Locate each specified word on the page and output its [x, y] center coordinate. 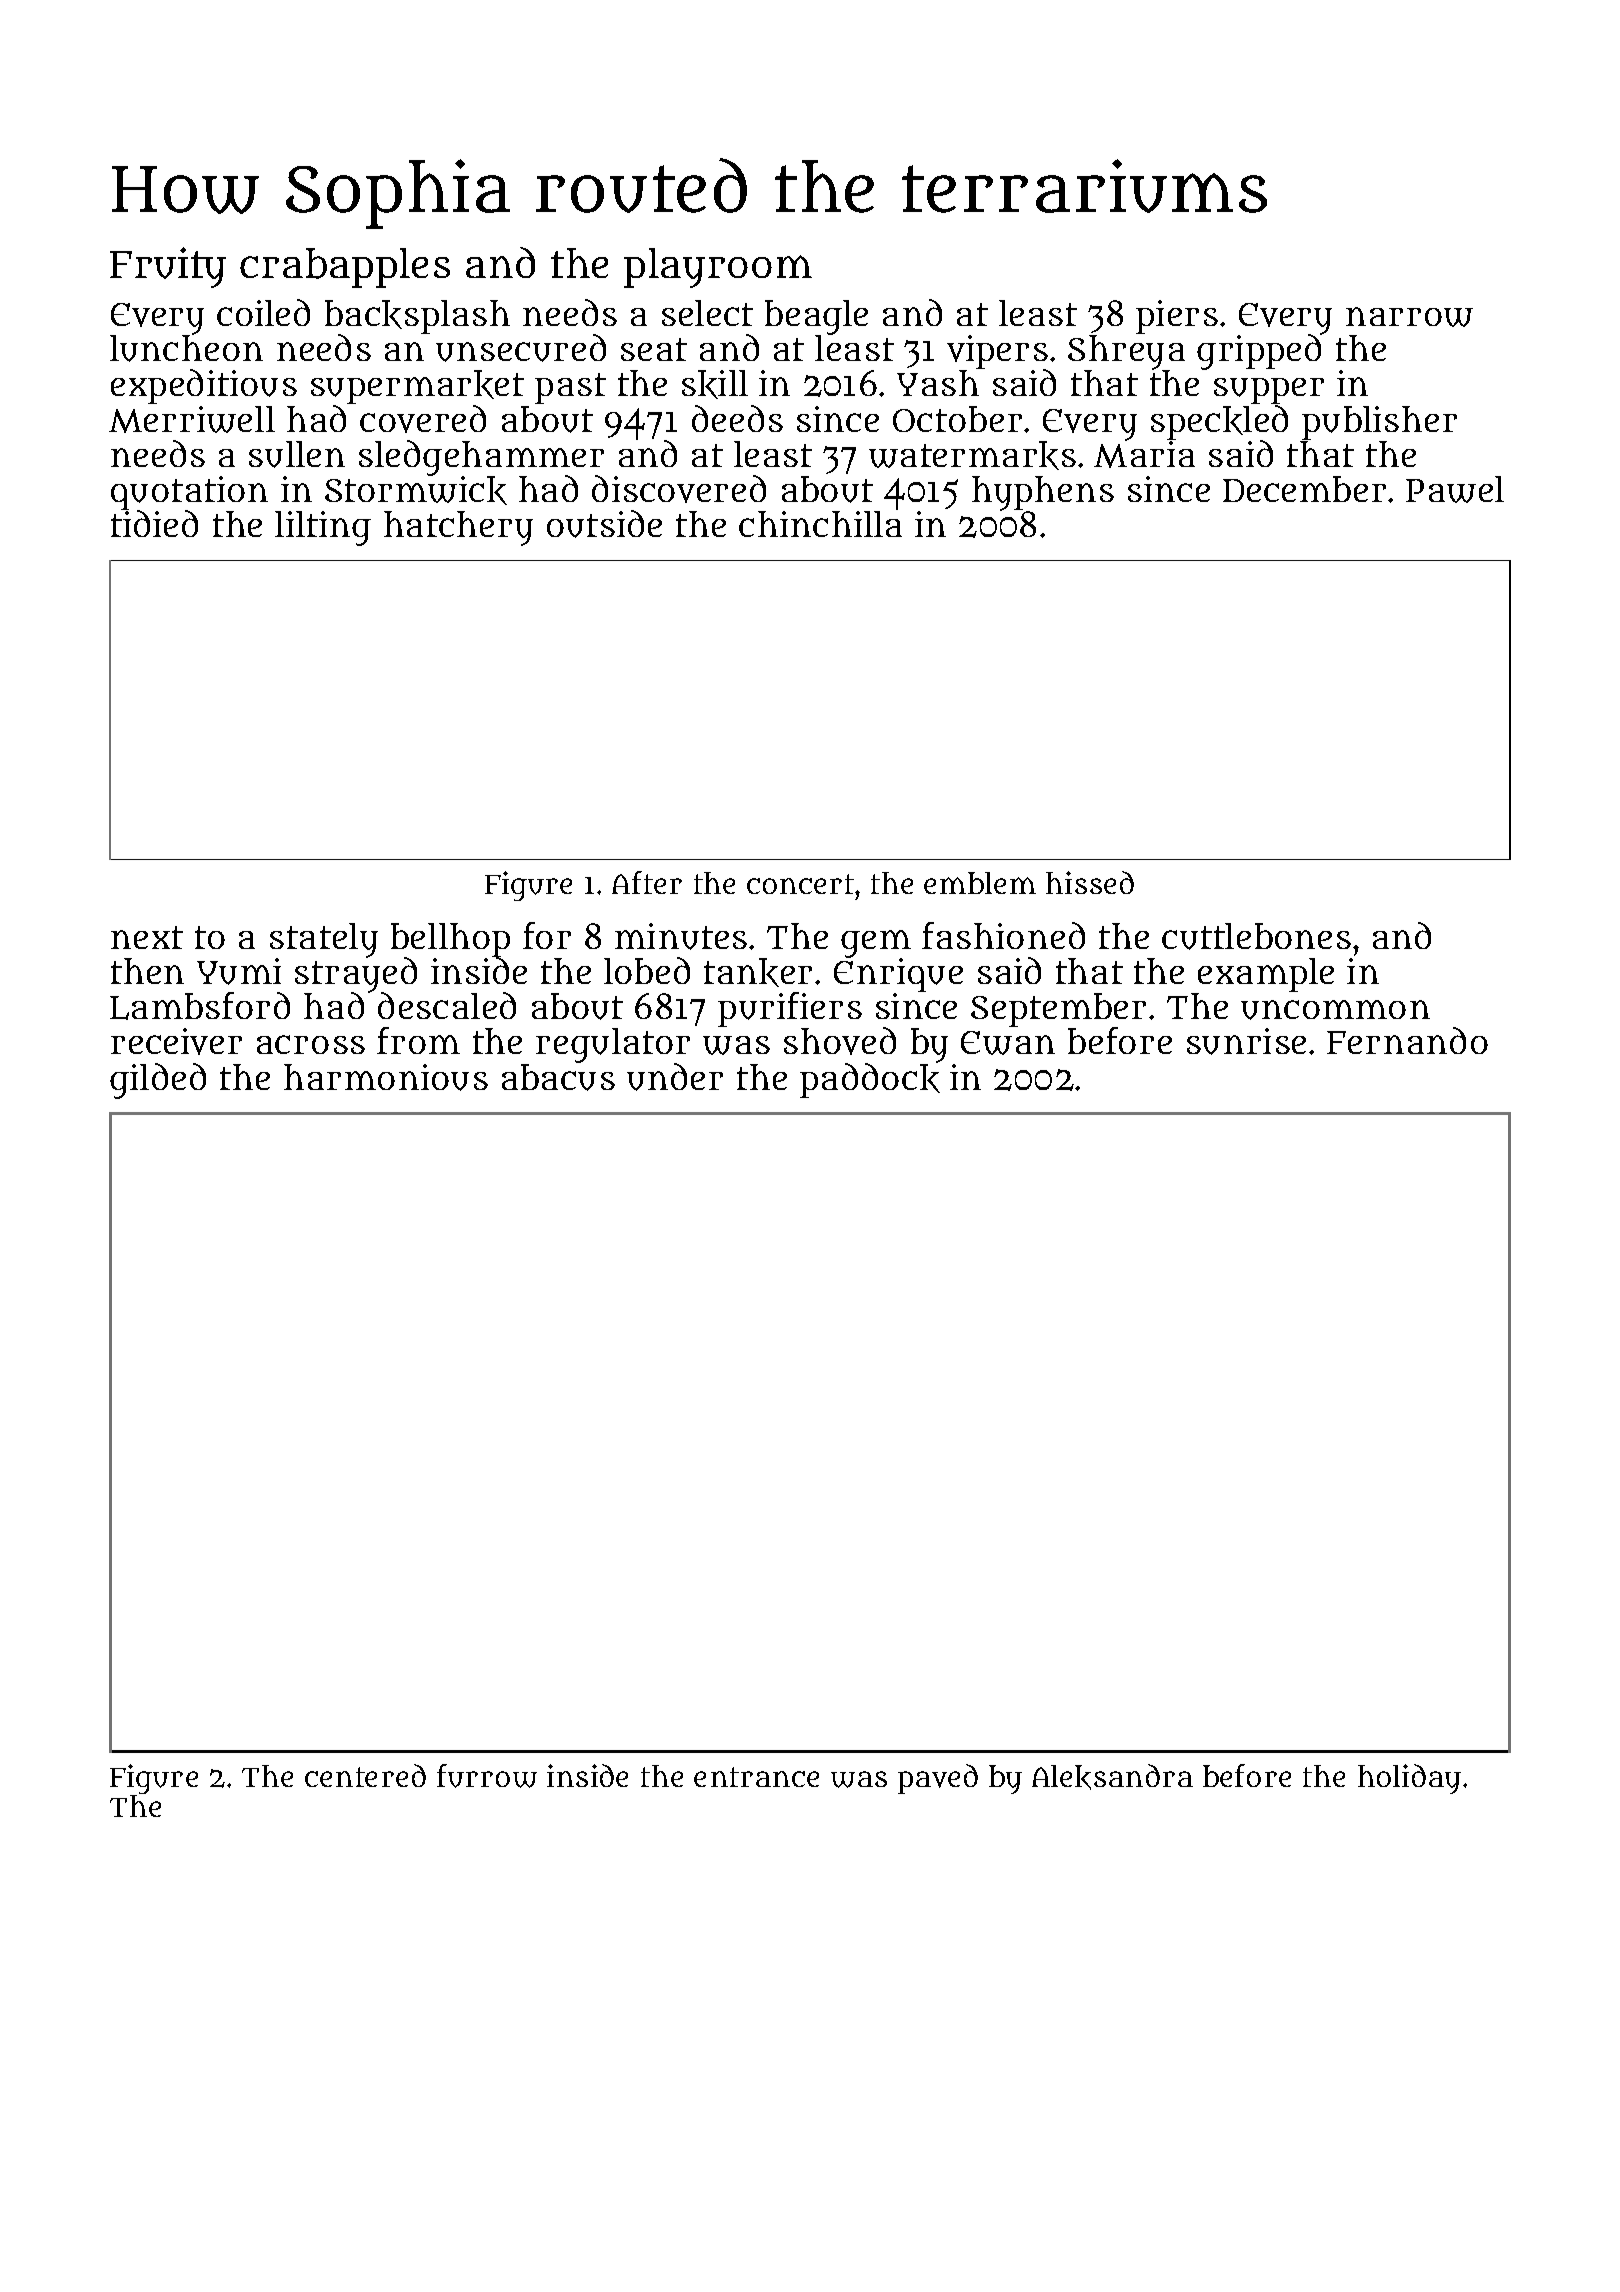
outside [604, 524]
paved [938, 1779]
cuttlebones [1256, 936]
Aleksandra [1112, 1777]
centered [365, 1775]
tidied [154, 524]
